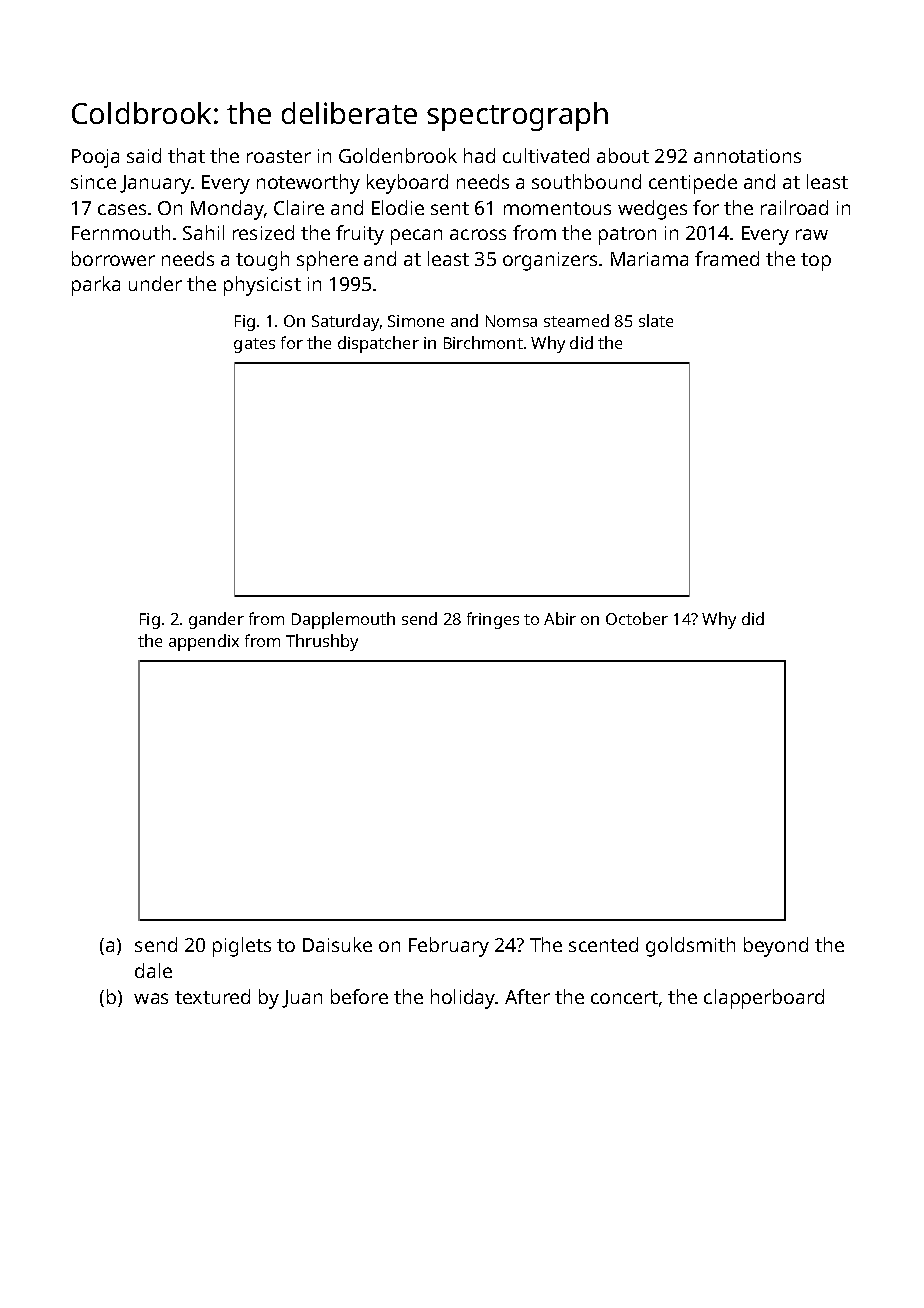  I want to click on was, so click(151, 998).
